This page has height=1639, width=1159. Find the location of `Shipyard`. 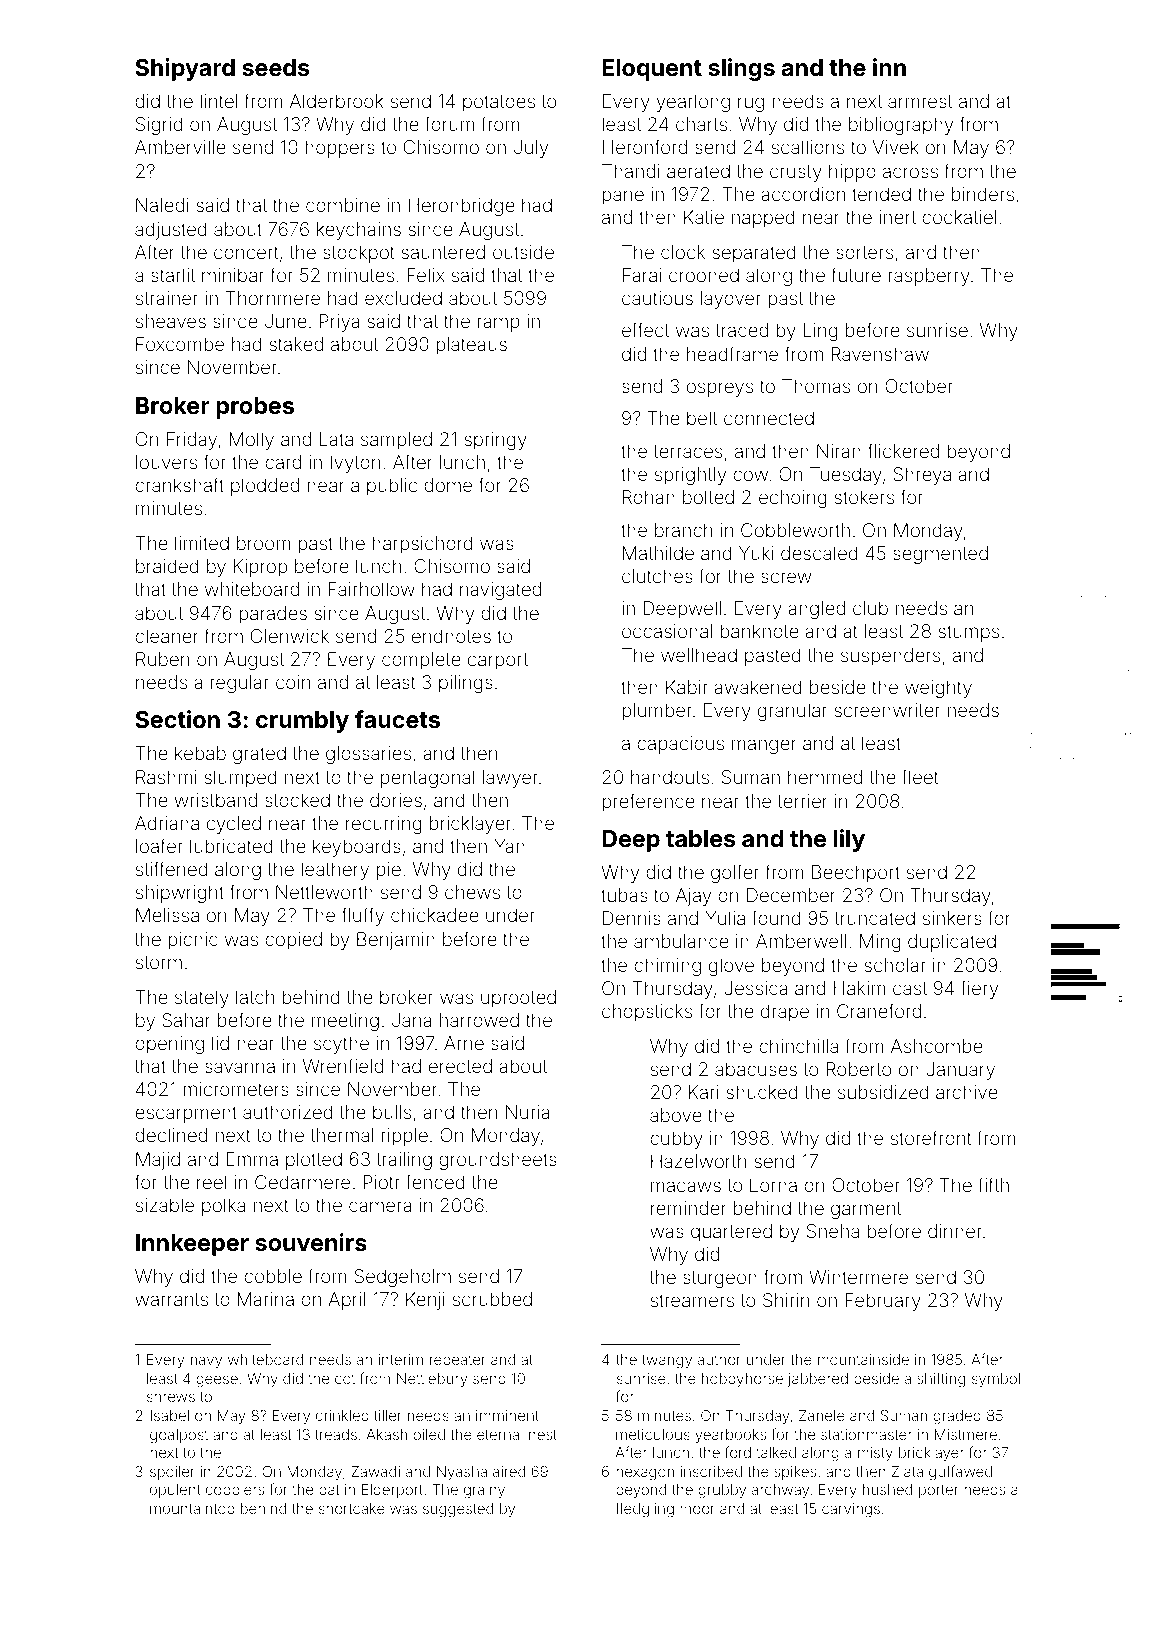

Shipyard is located at coordinates (185, 69).
